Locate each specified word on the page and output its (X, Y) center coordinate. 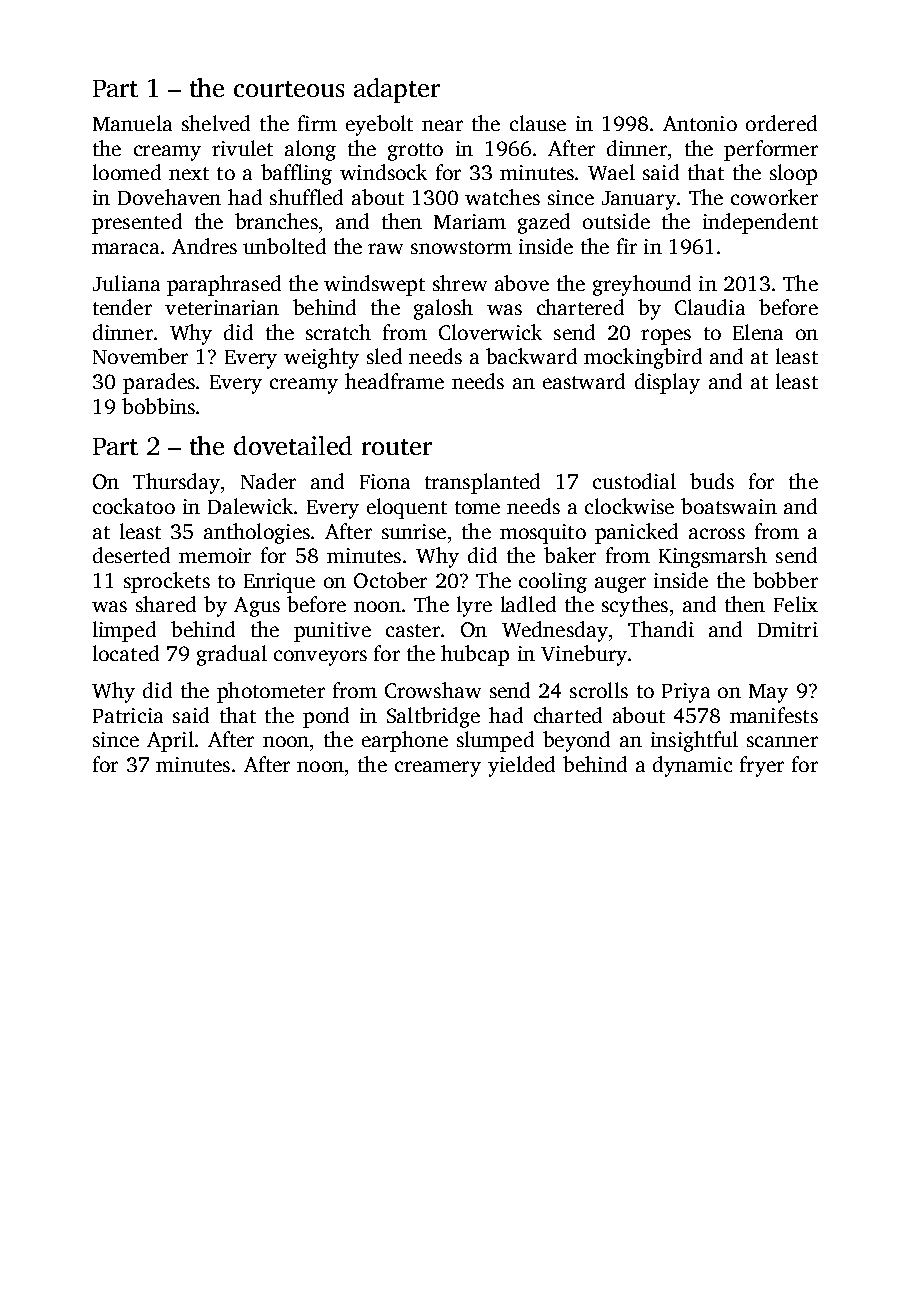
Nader (268, 481)
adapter (397, 90)
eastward (584, 381)
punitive (332, 632)
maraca (125, 248)
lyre (474, 606)
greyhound (642, 285)
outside (616, 221)
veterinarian (222, 307)
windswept (374, 285)
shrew (460, 283)
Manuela (132, 123)
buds (712, 481)
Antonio (700, 123)
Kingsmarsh (713, 557)
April (170, 741)
